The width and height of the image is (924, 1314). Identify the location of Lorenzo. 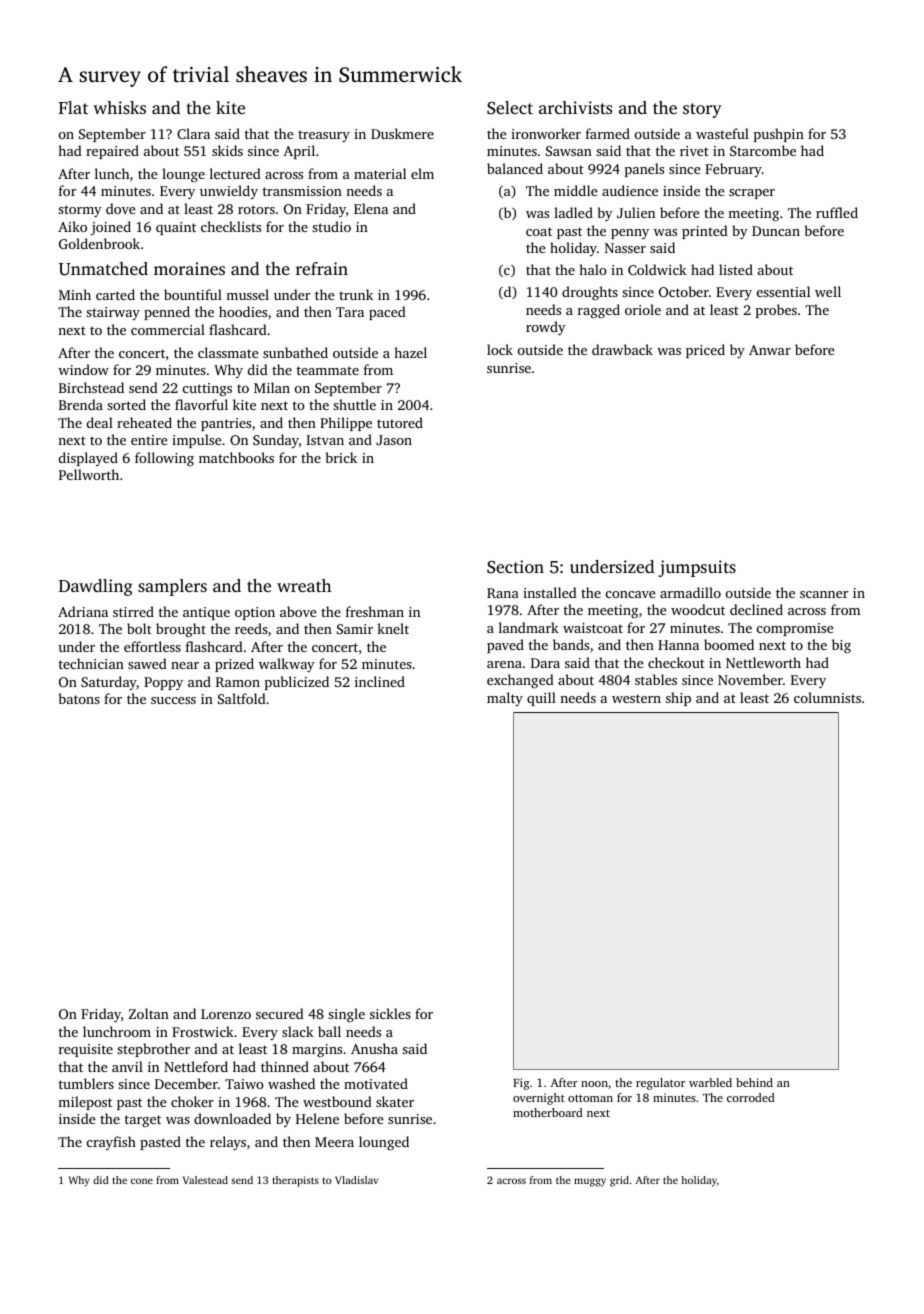
(226, 1014).
